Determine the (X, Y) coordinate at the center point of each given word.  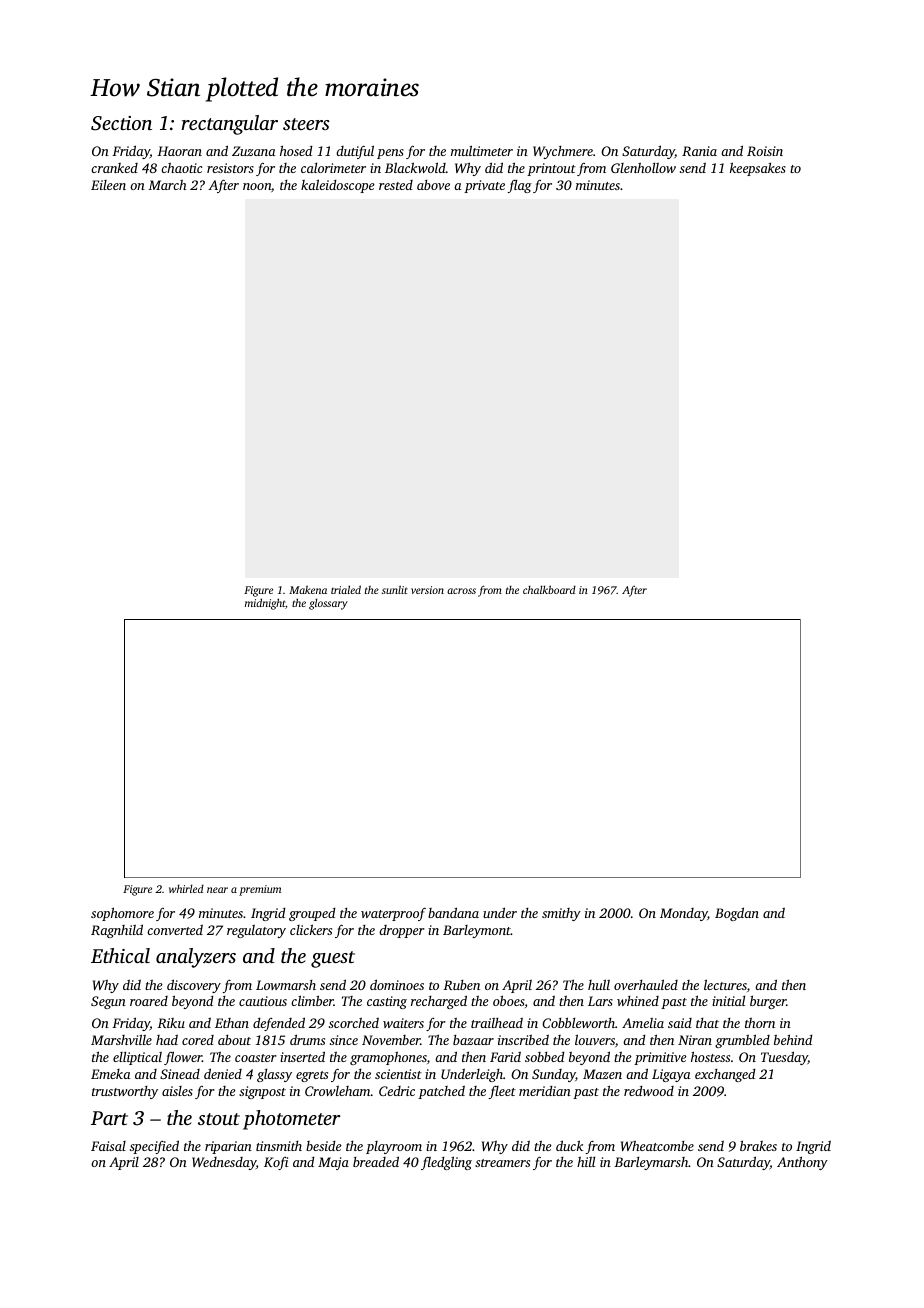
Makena (308, 589)
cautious (263, 1001)
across (461, 591)
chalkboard (549, 589)
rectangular (229, 125)
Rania (699, 151)
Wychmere (563, 152)
